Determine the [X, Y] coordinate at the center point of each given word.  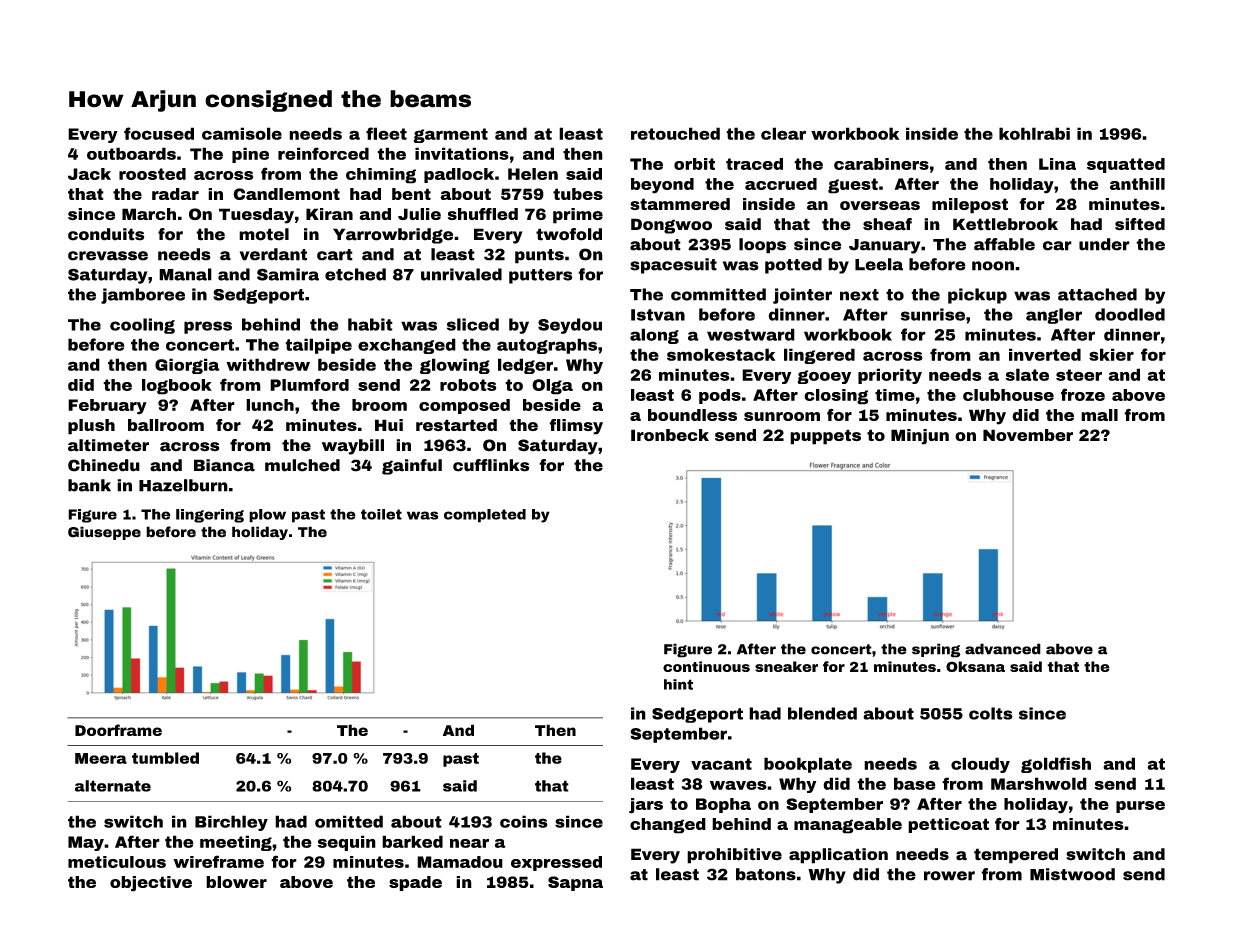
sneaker [786, 666]
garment [451, 135]
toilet [381, 514]
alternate [113, 786]
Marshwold [1039, 783]
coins [524, 821]
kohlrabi [1034, 133]
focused [159, 133]
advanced [1003, 649]
